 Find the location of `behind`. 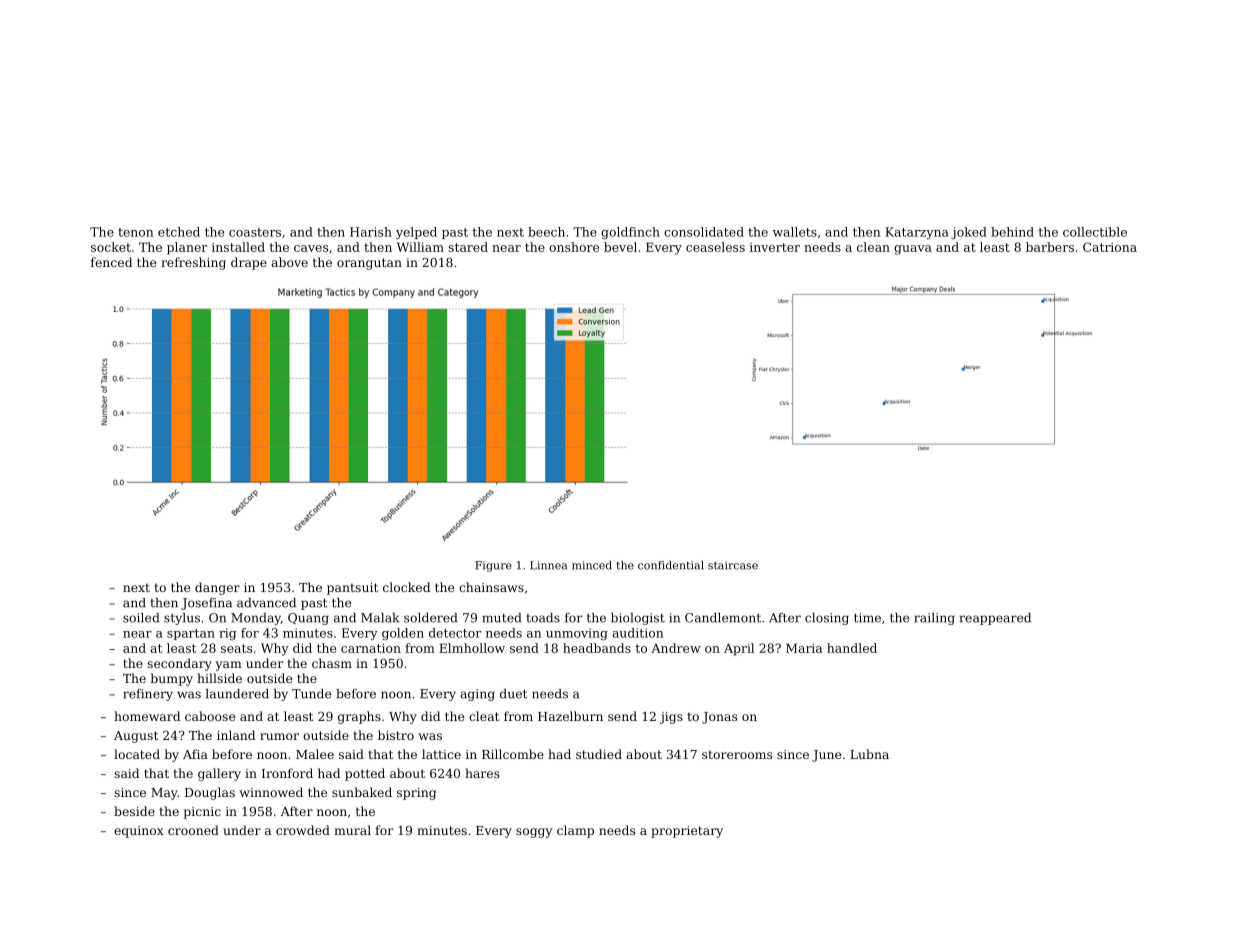

behind is located at coordinates (1012, 232).
